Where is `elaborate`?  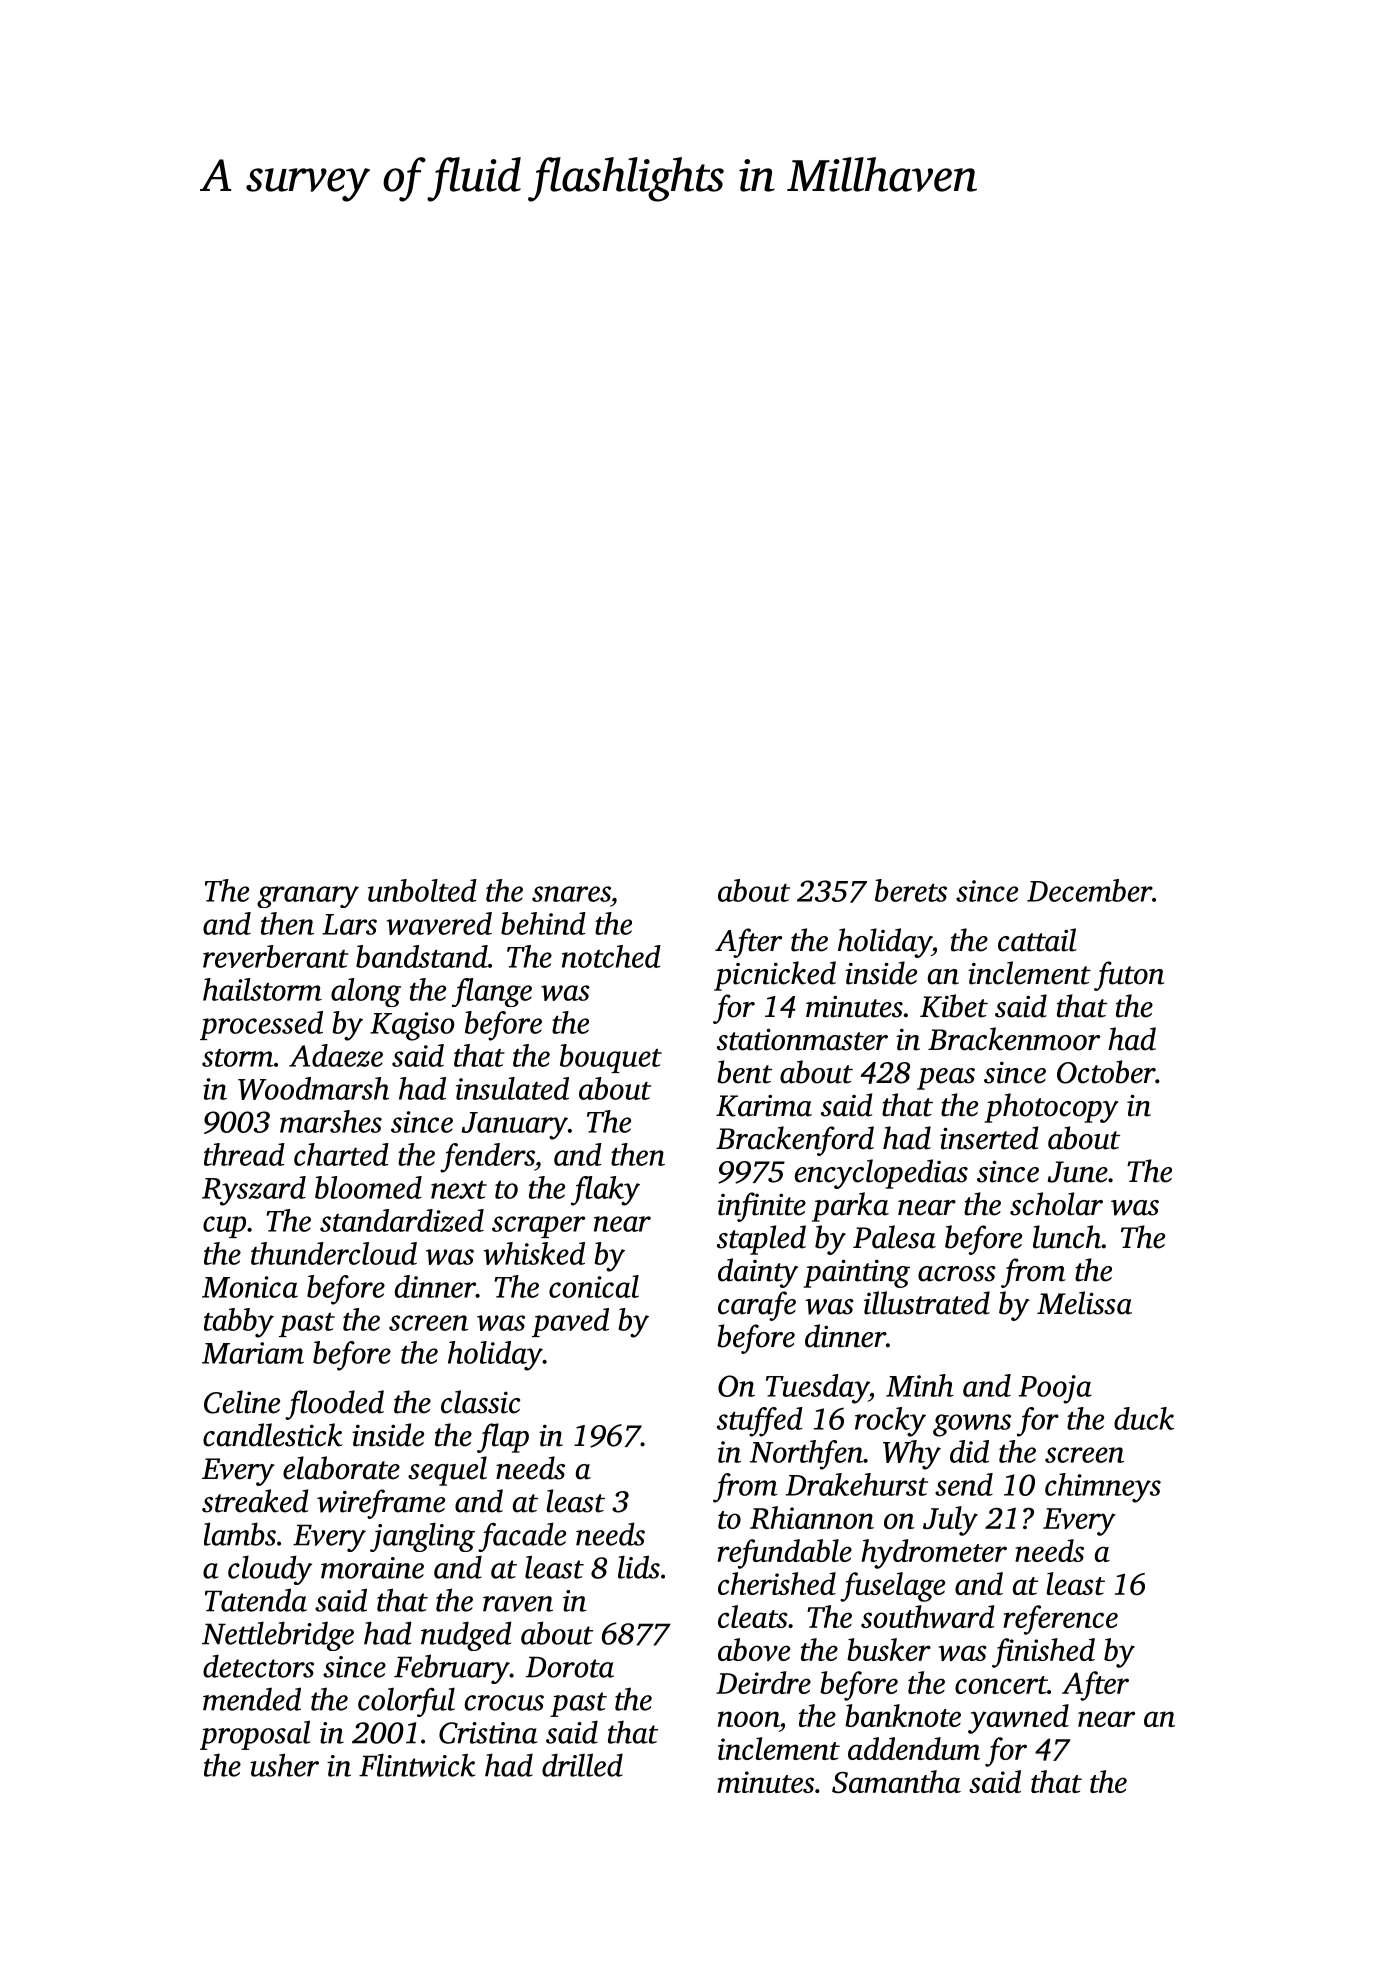 elaborate is located at coordinates (341, 1468).
